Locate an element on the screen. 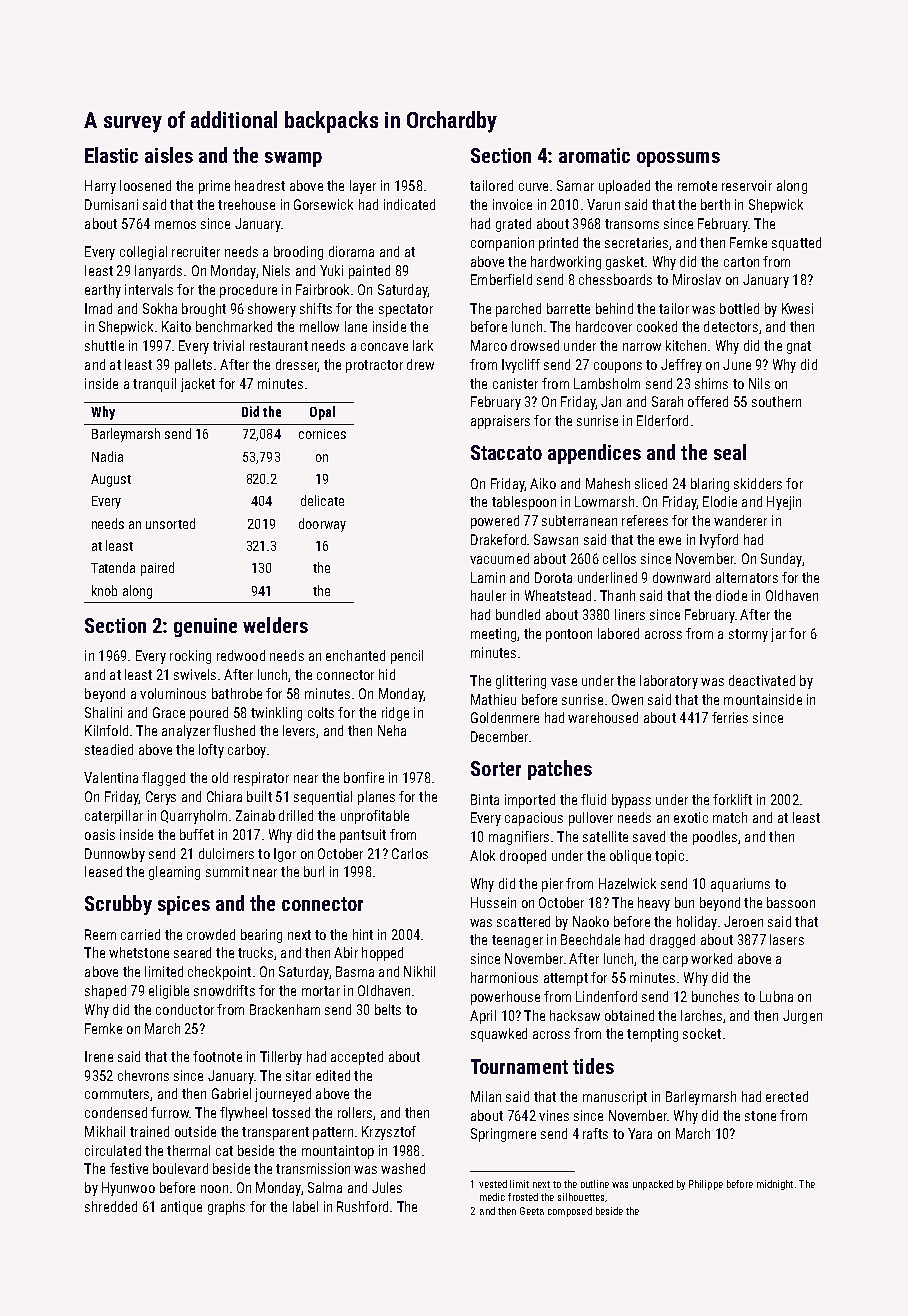 Image resolution: width=908 pixels, height=1316 pixels. opossums is located at coordinates (678, 159).
